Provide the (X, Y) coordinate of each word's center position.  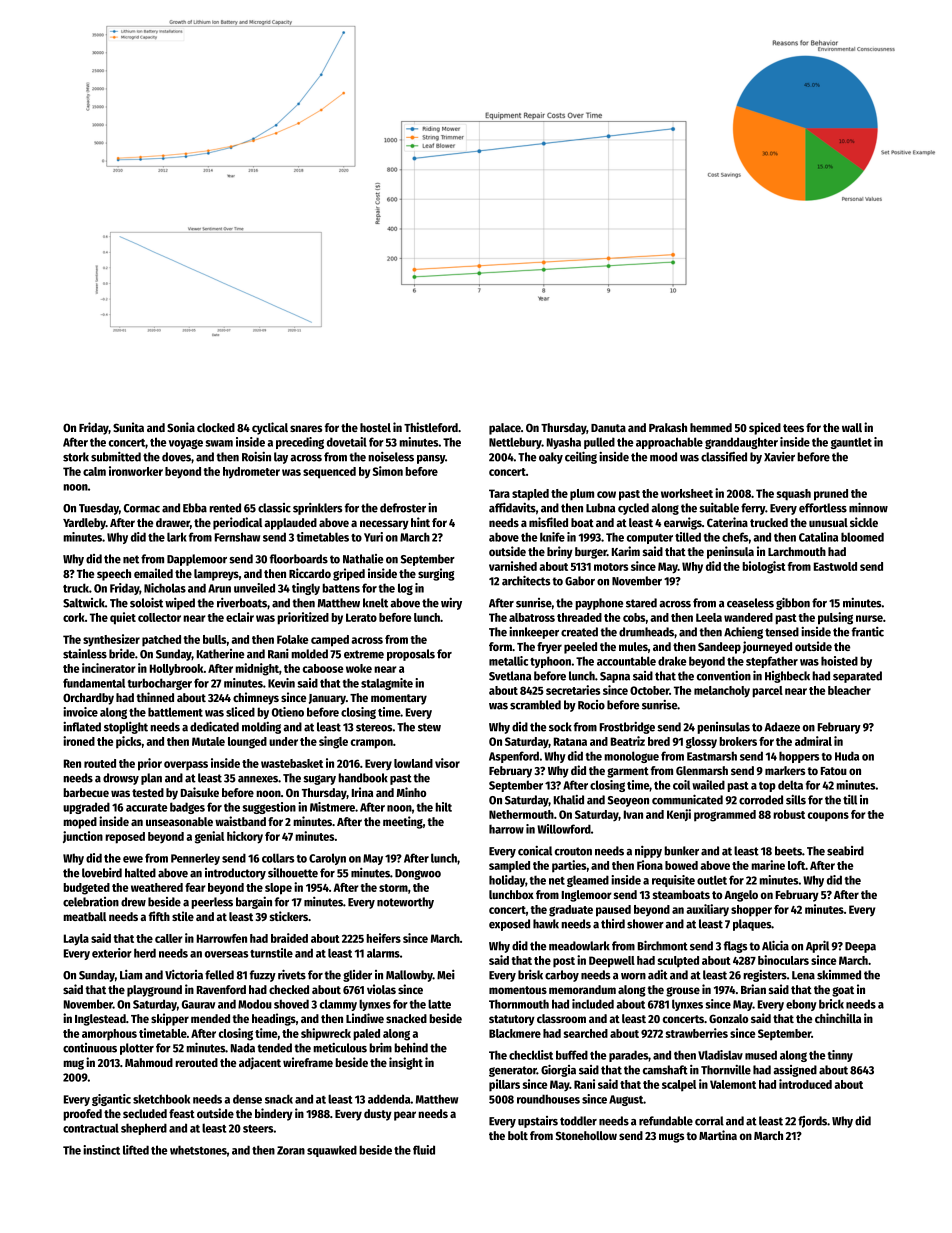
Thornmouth (519, 1004)
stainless (85, 654)
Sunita (128, 427)
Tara (499, 493)
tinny (840, 1056)
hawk (546, 924)
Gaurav (198, 1004)
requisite (673, 881)
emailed (153, 573)
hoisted (839, 661)
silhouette (293, 873)
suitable (719, 508)
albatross (532, 617)
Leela (709, 617)
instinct (101, 1150)
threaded (579, 617)
